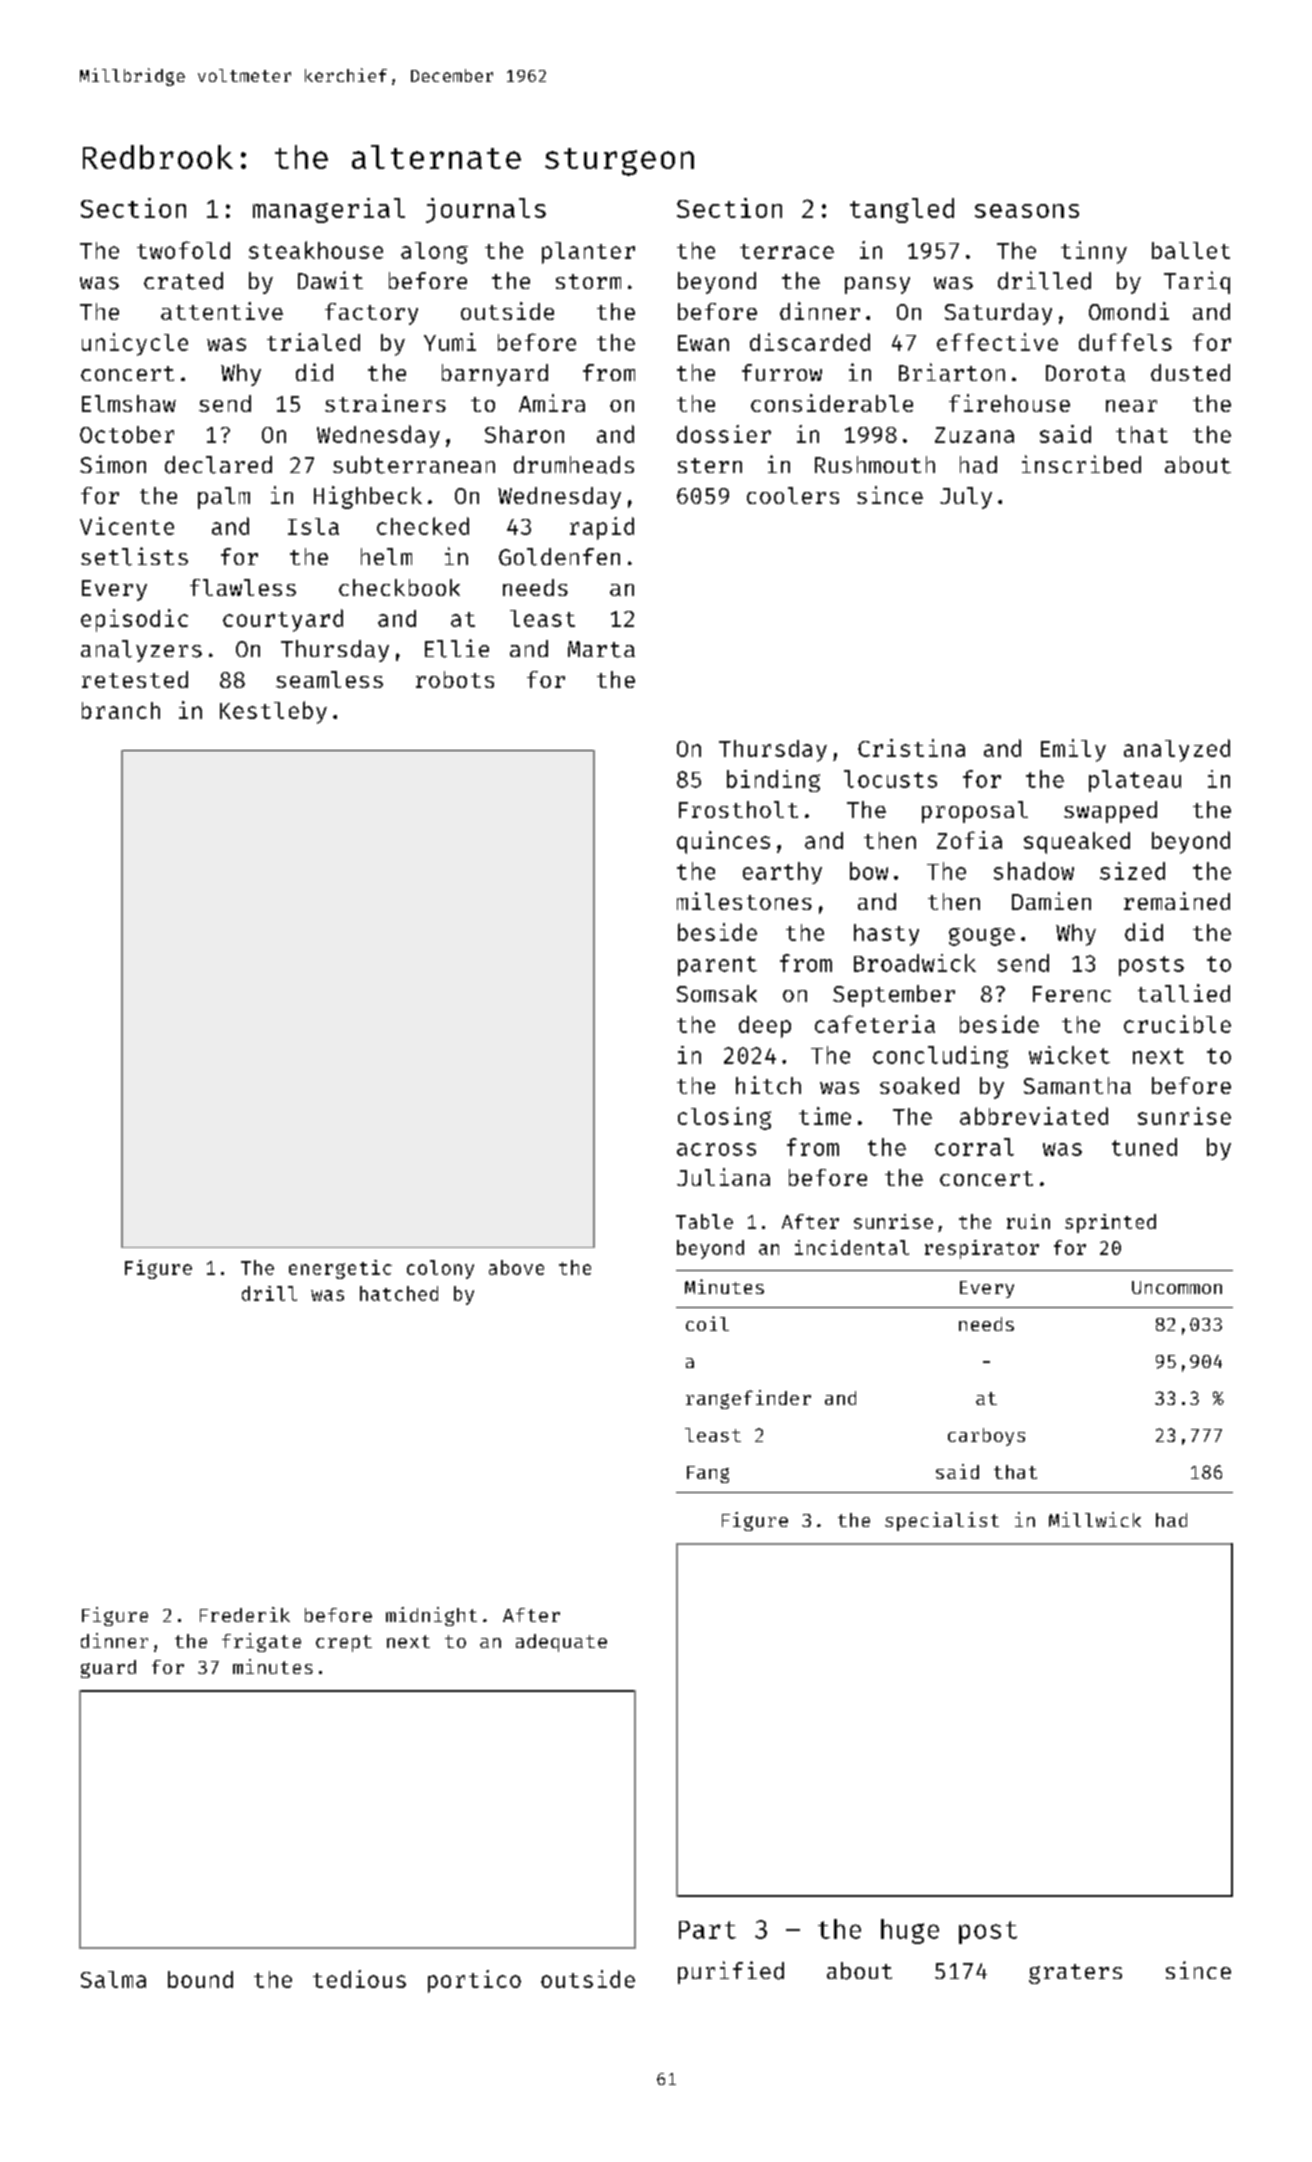  What do you see at coordinates (707, 1930) in the screenshot?
I see `Part` at bounding box center [707, 1930].
